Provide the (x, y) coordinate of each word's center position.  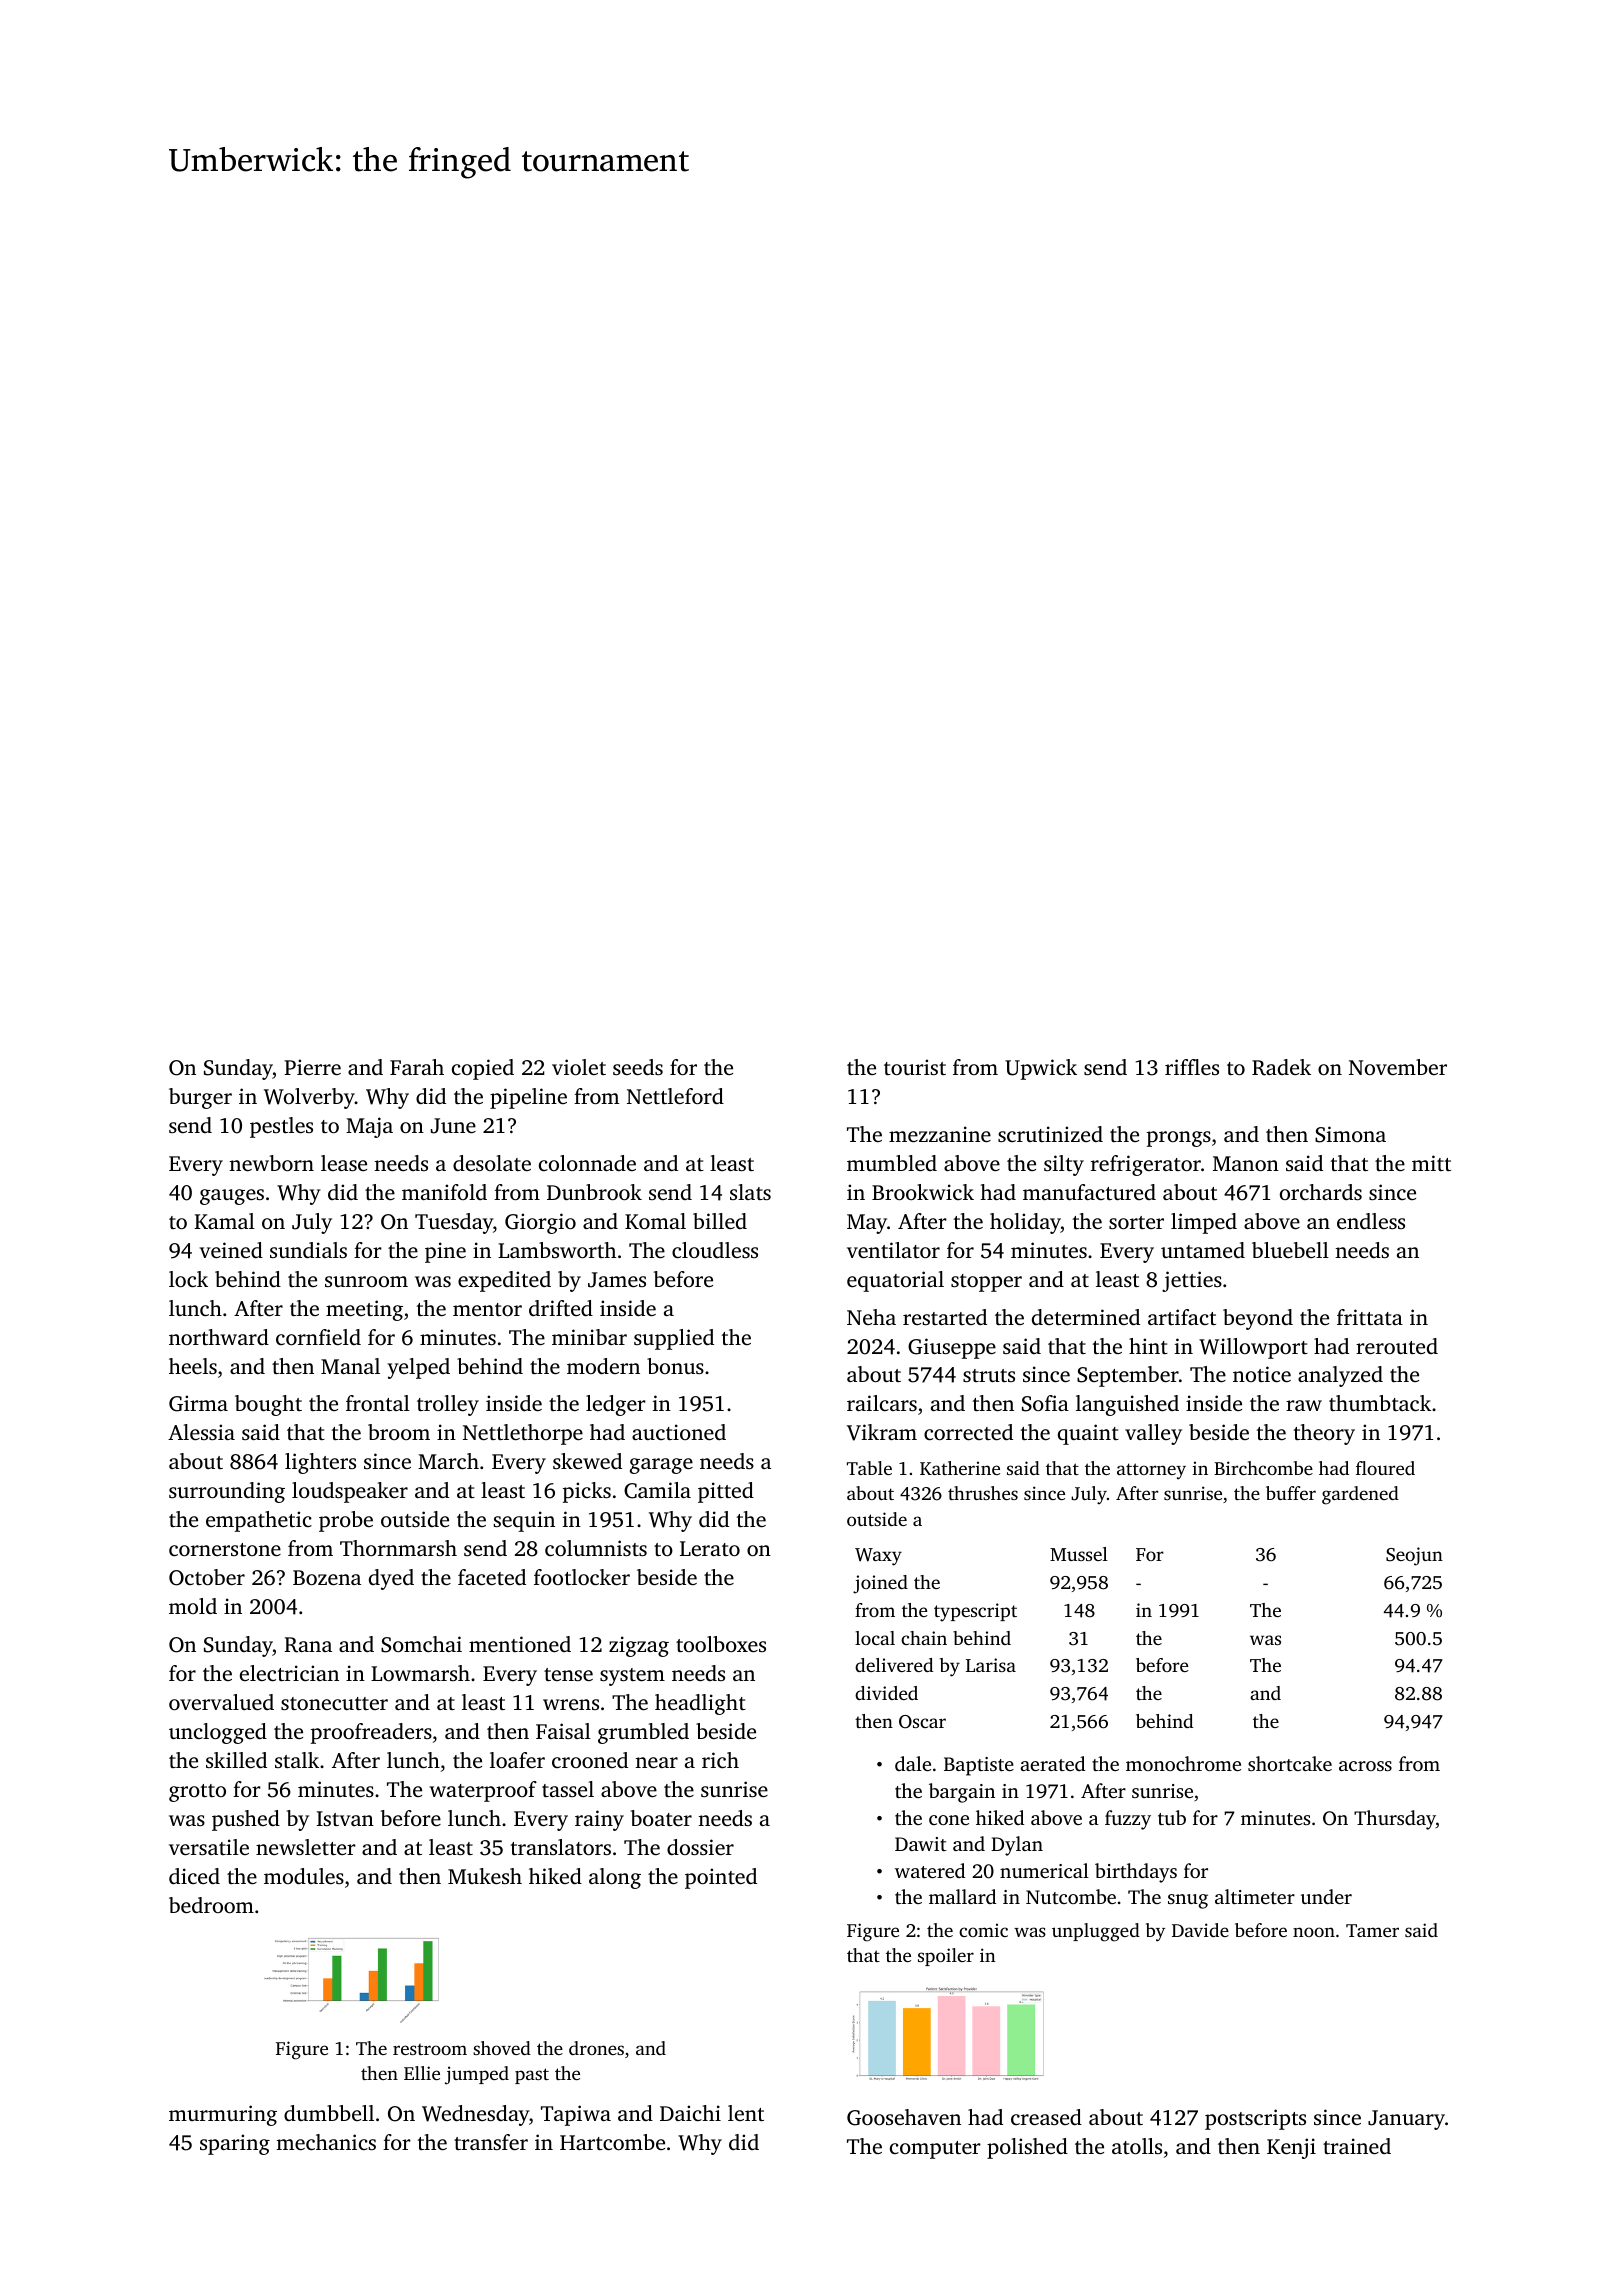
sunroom (366, 1281)
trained (1357, 2146)
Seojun (1414, 1556)
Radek (1281, 1067)
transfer (491, 2142)
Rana (308, 1645)
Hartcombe (612, 2142)
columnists (596, 1548)
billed (720, 1221)
